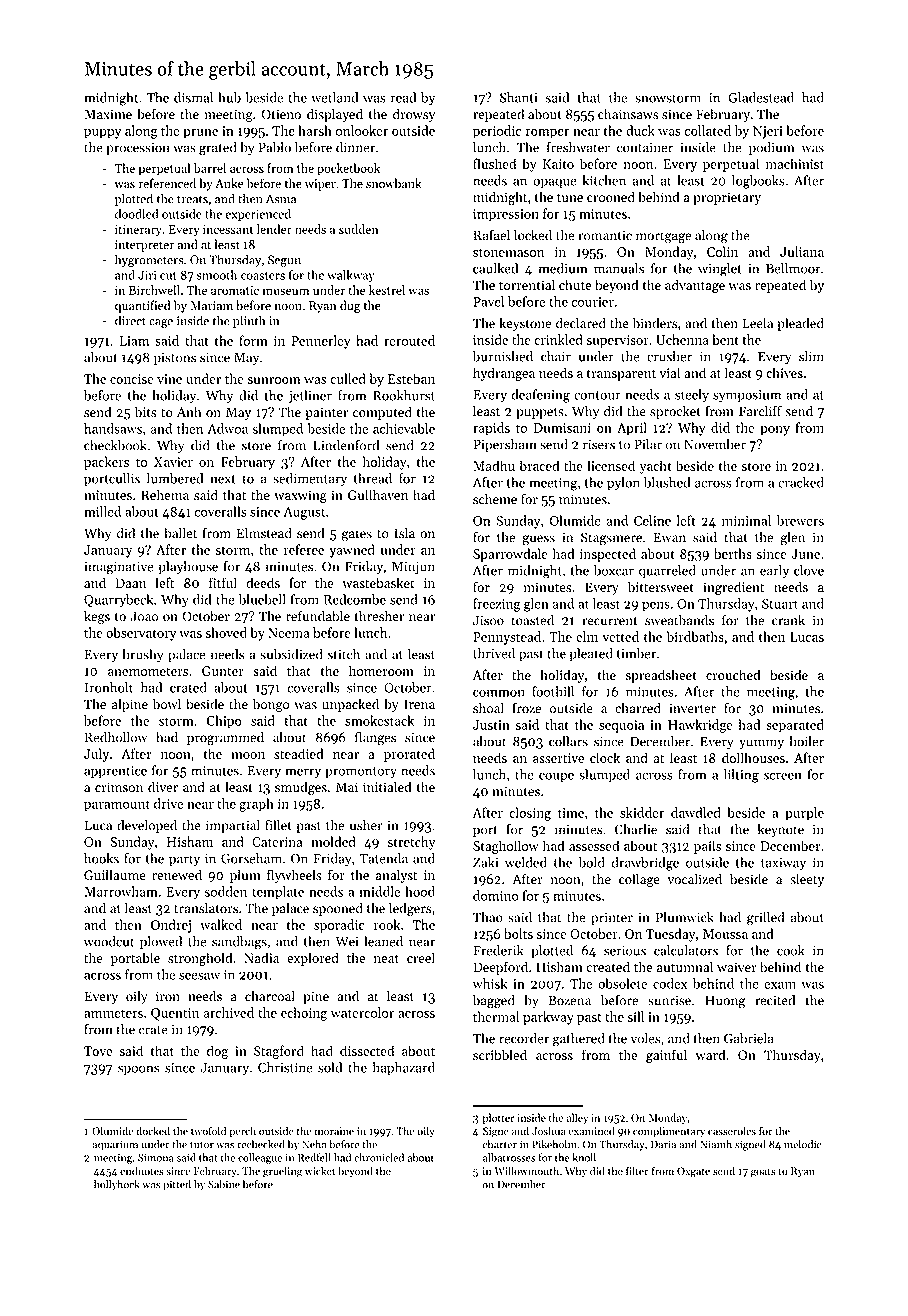 The width and height of the screenshot is (908, 1316). I want to click on aquarium, so click(115, 1145).
